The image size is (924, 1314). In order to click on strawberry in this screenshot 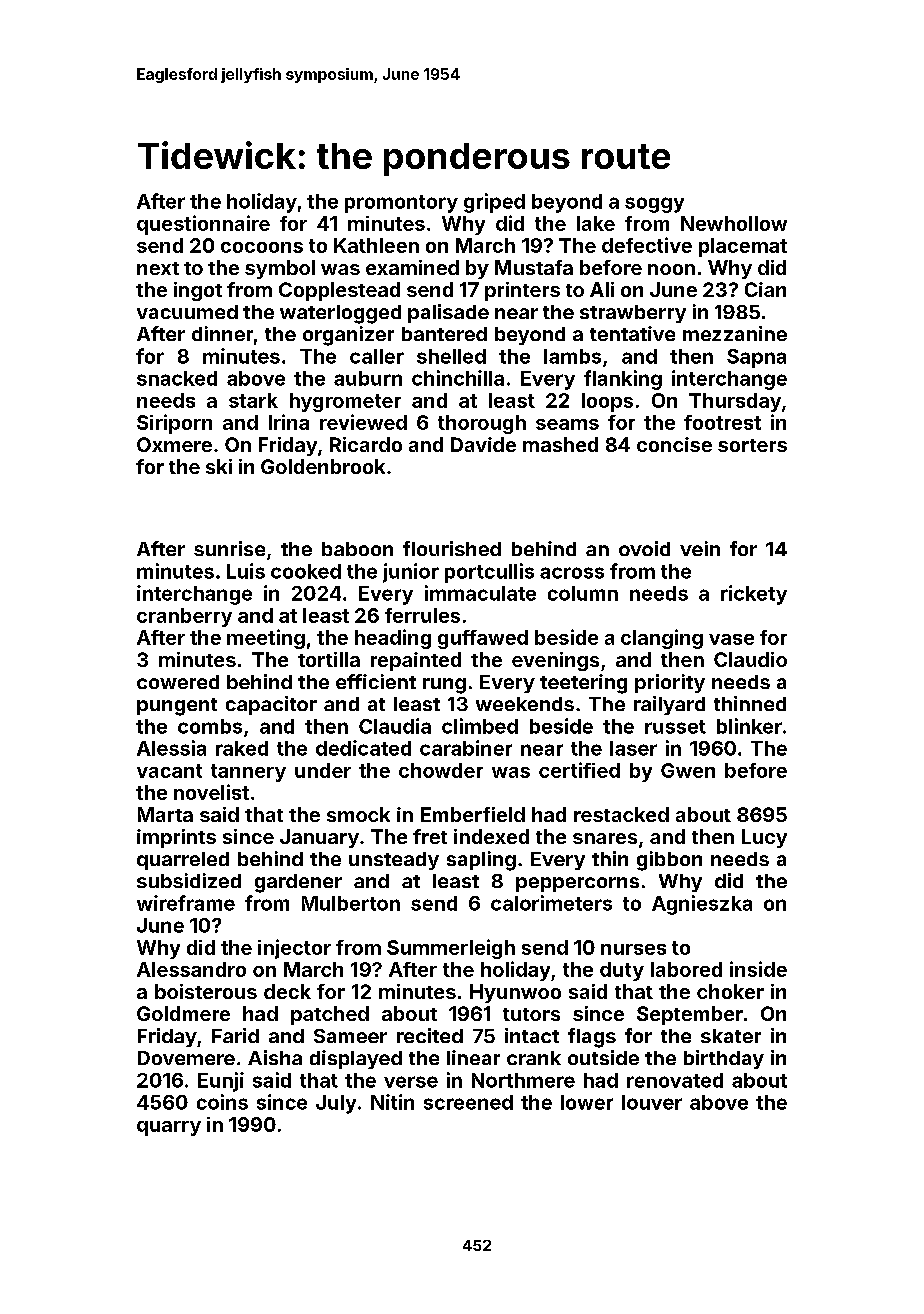, I will do `click(633, 314)`.
